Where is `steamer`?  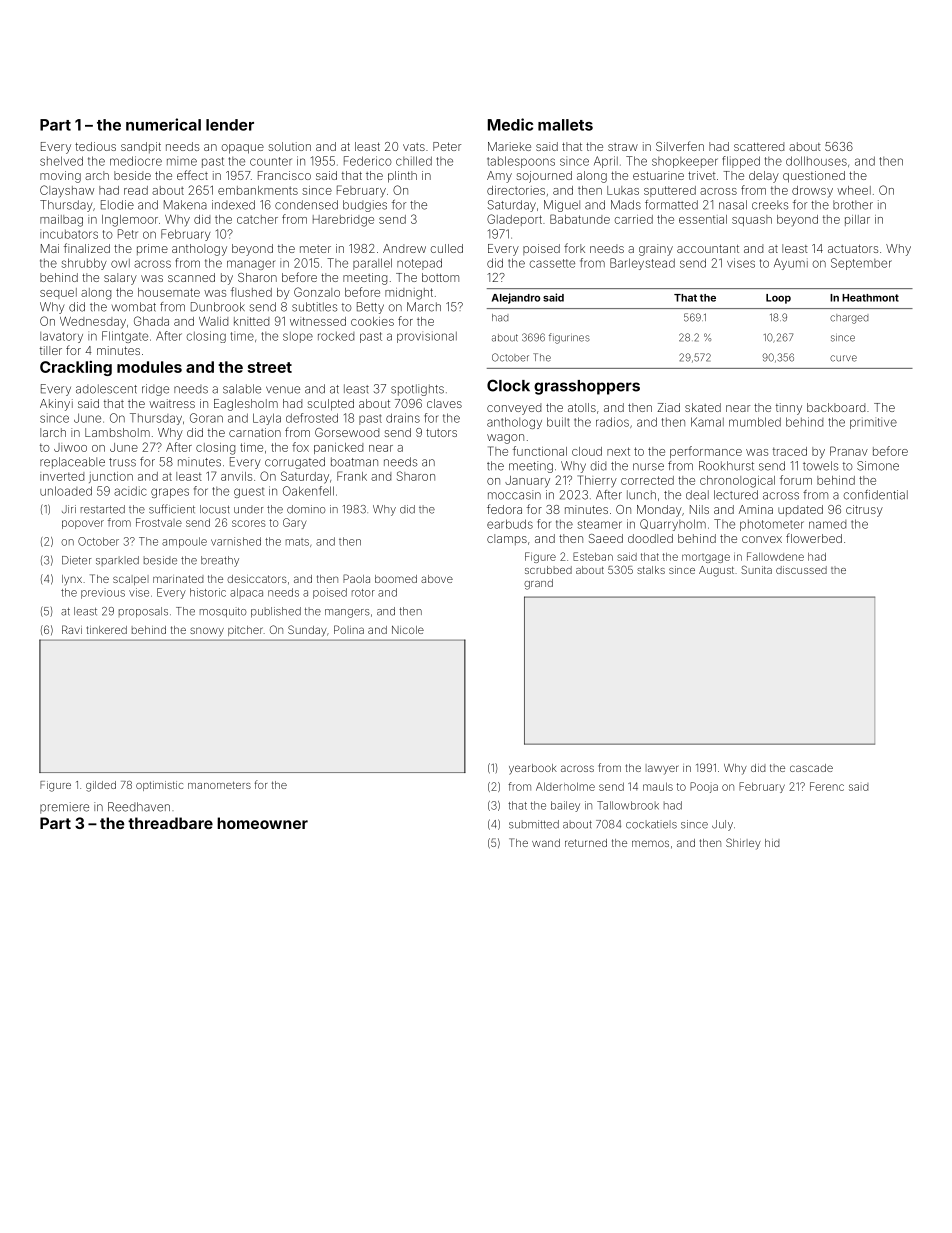
steamer is located at coordinates (600, 524).
